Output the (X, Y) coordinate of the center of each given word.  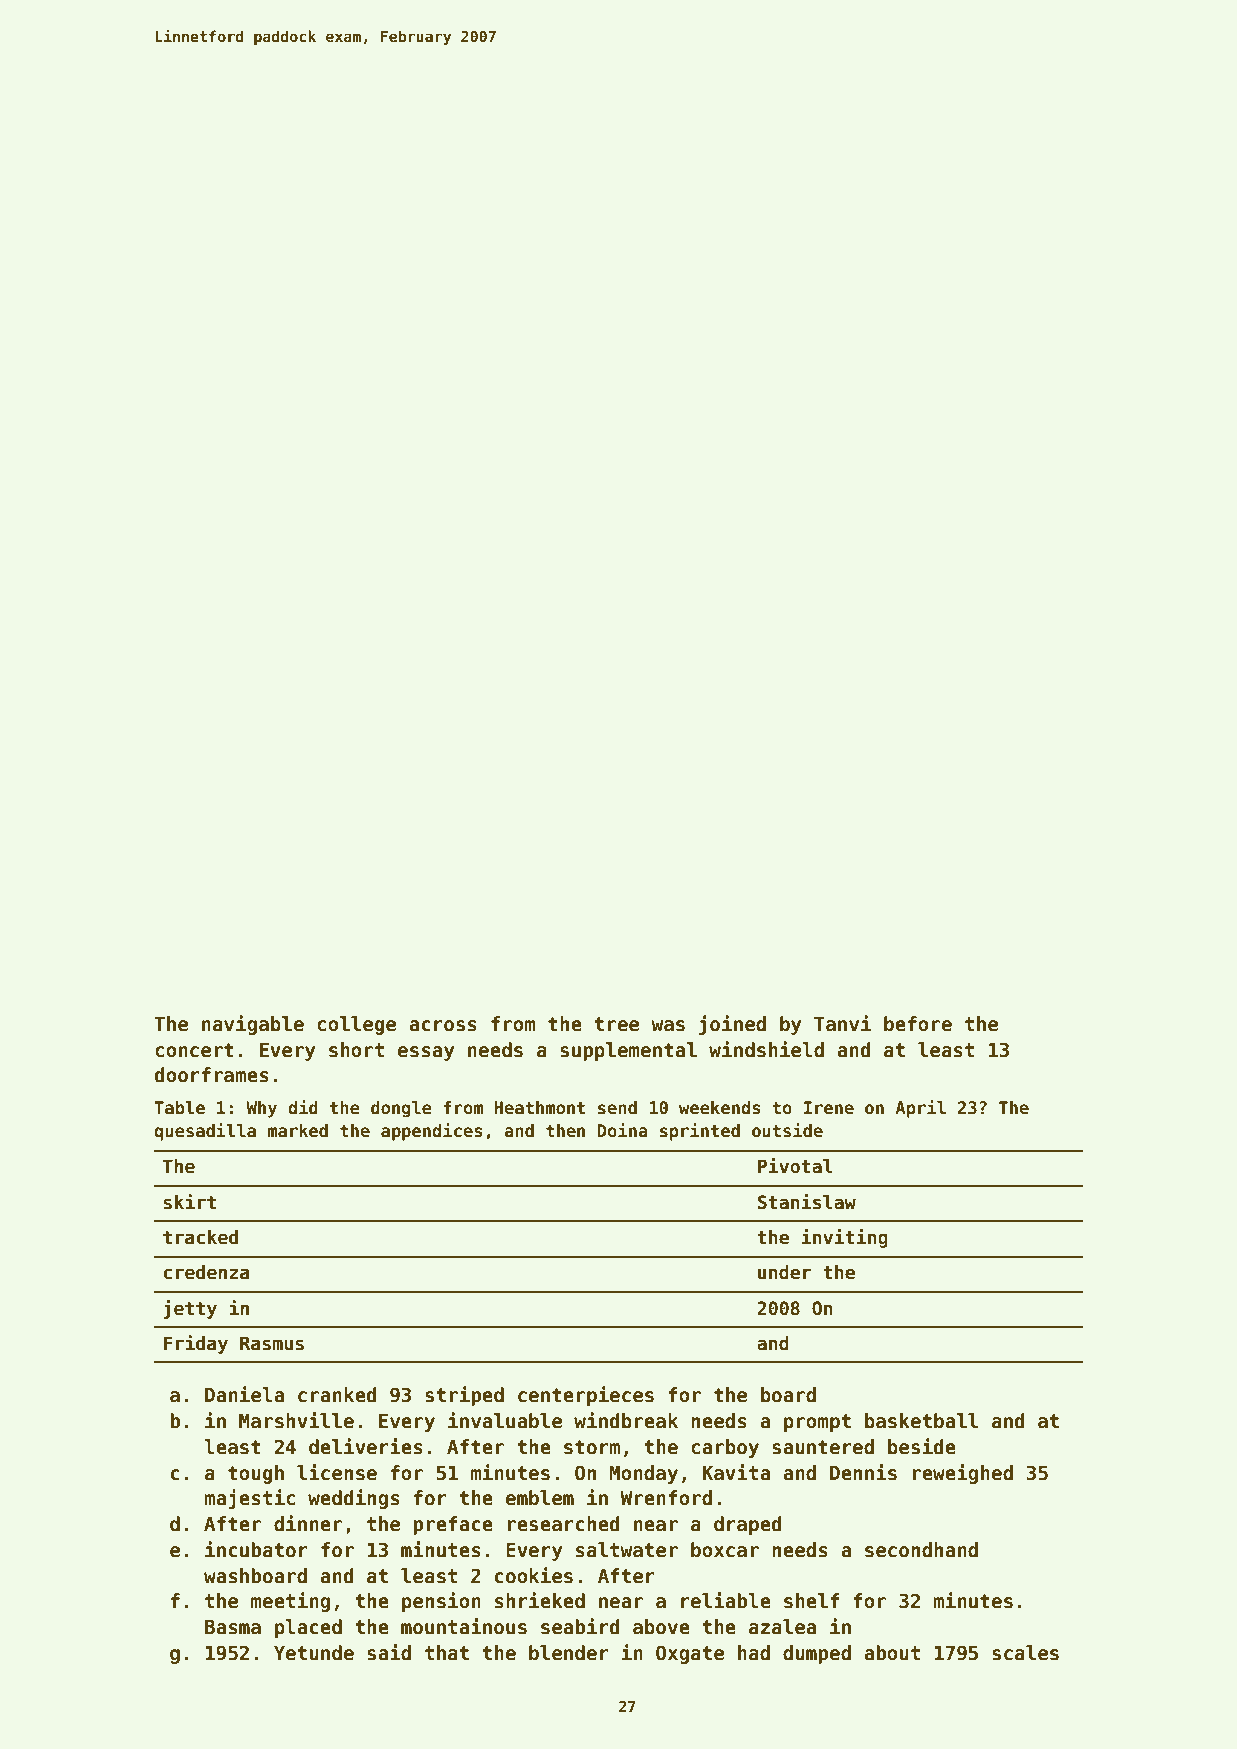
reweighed (962, 1474)
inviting (845, 1238)
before (918, 1024)
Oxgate (690, 1654)
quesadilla (205, 1132)
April (920, 1109)
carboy (725, 1448)
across (443, 1026)
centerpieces (586, 1396)
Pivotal (795, 1166)
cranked (337, 1395)
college (356, 1025)
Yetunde (314, 1653)
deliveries (366, 1446)
